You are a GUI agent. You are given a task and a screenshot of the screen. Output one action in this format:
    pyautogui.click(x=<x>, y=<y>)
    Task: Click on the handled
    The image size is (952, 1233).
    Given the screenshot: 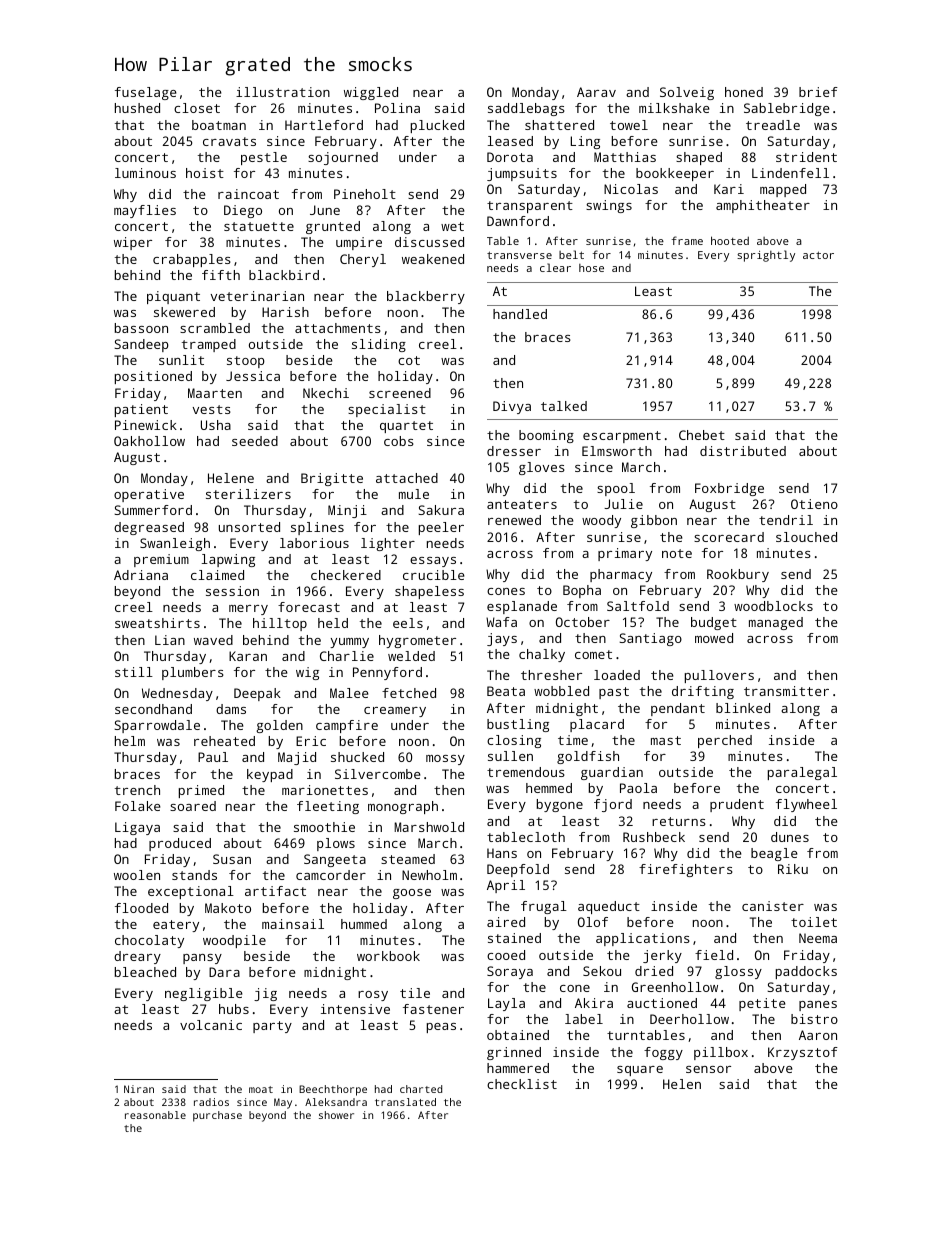 What is the action you would take?
    pyautogui.click(x=520, y=314)
